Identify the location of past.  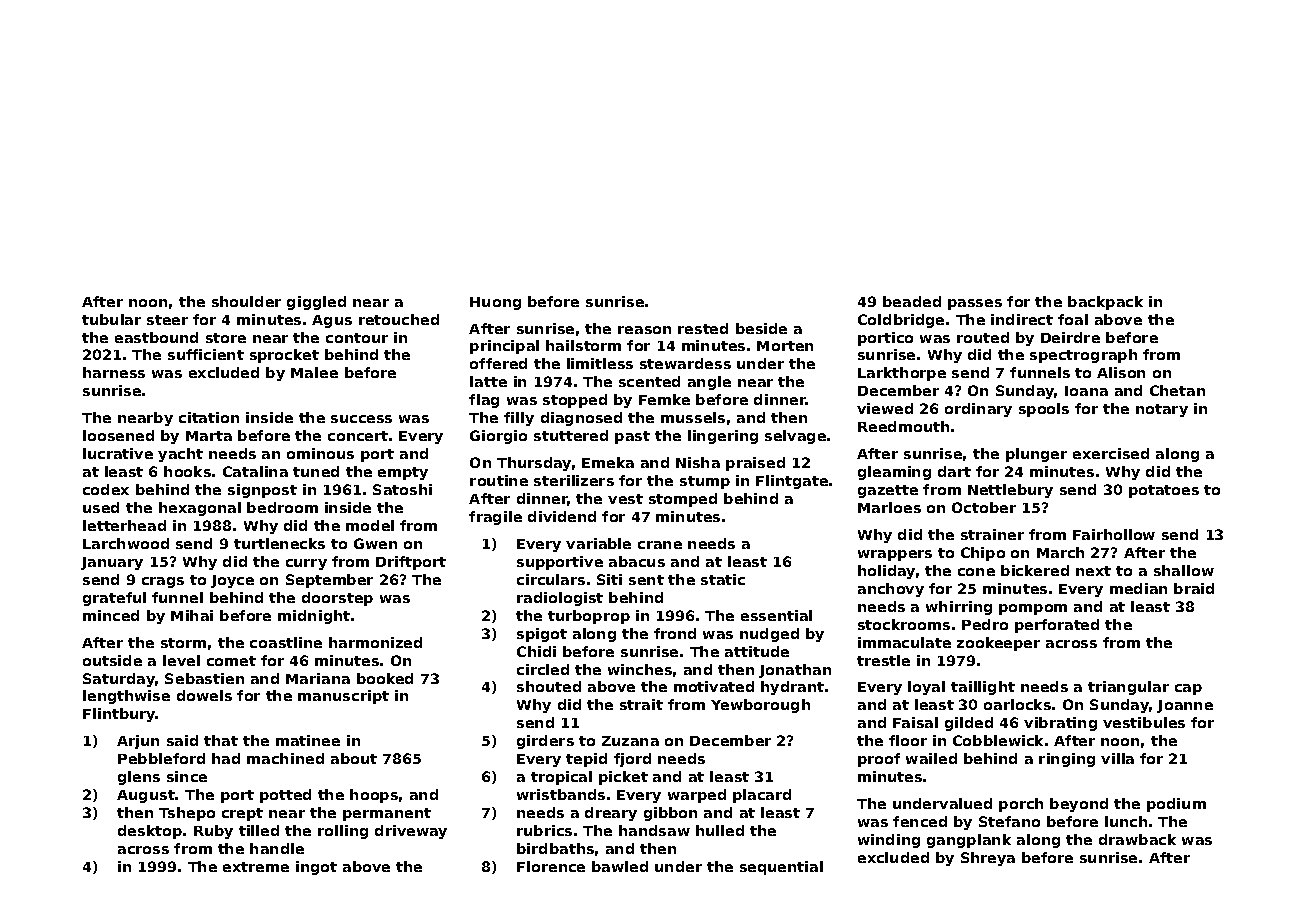
(632, 437).
